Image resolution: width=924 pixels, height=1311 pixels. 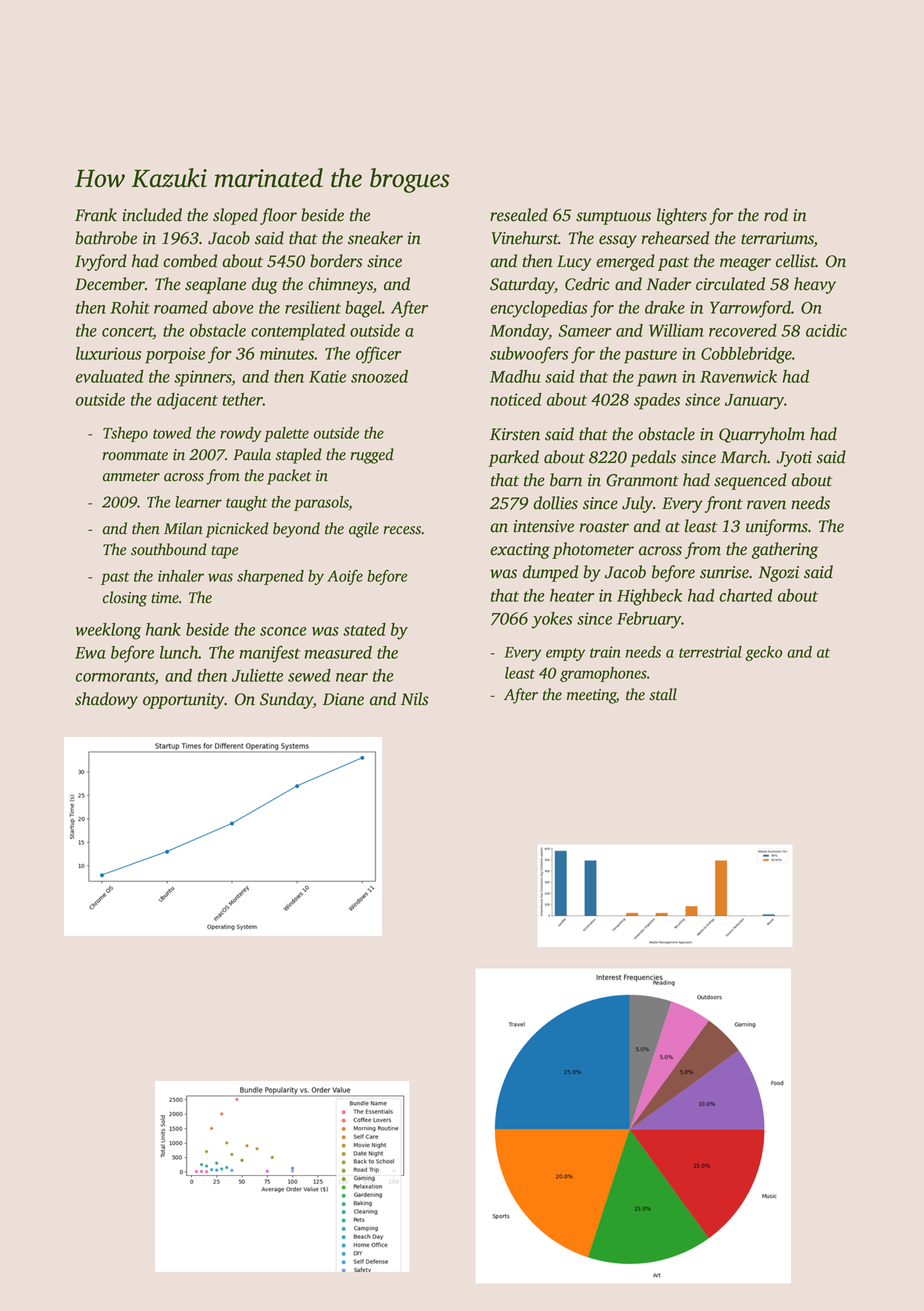 I want to click on cellist, so click(x=796, y=261).
